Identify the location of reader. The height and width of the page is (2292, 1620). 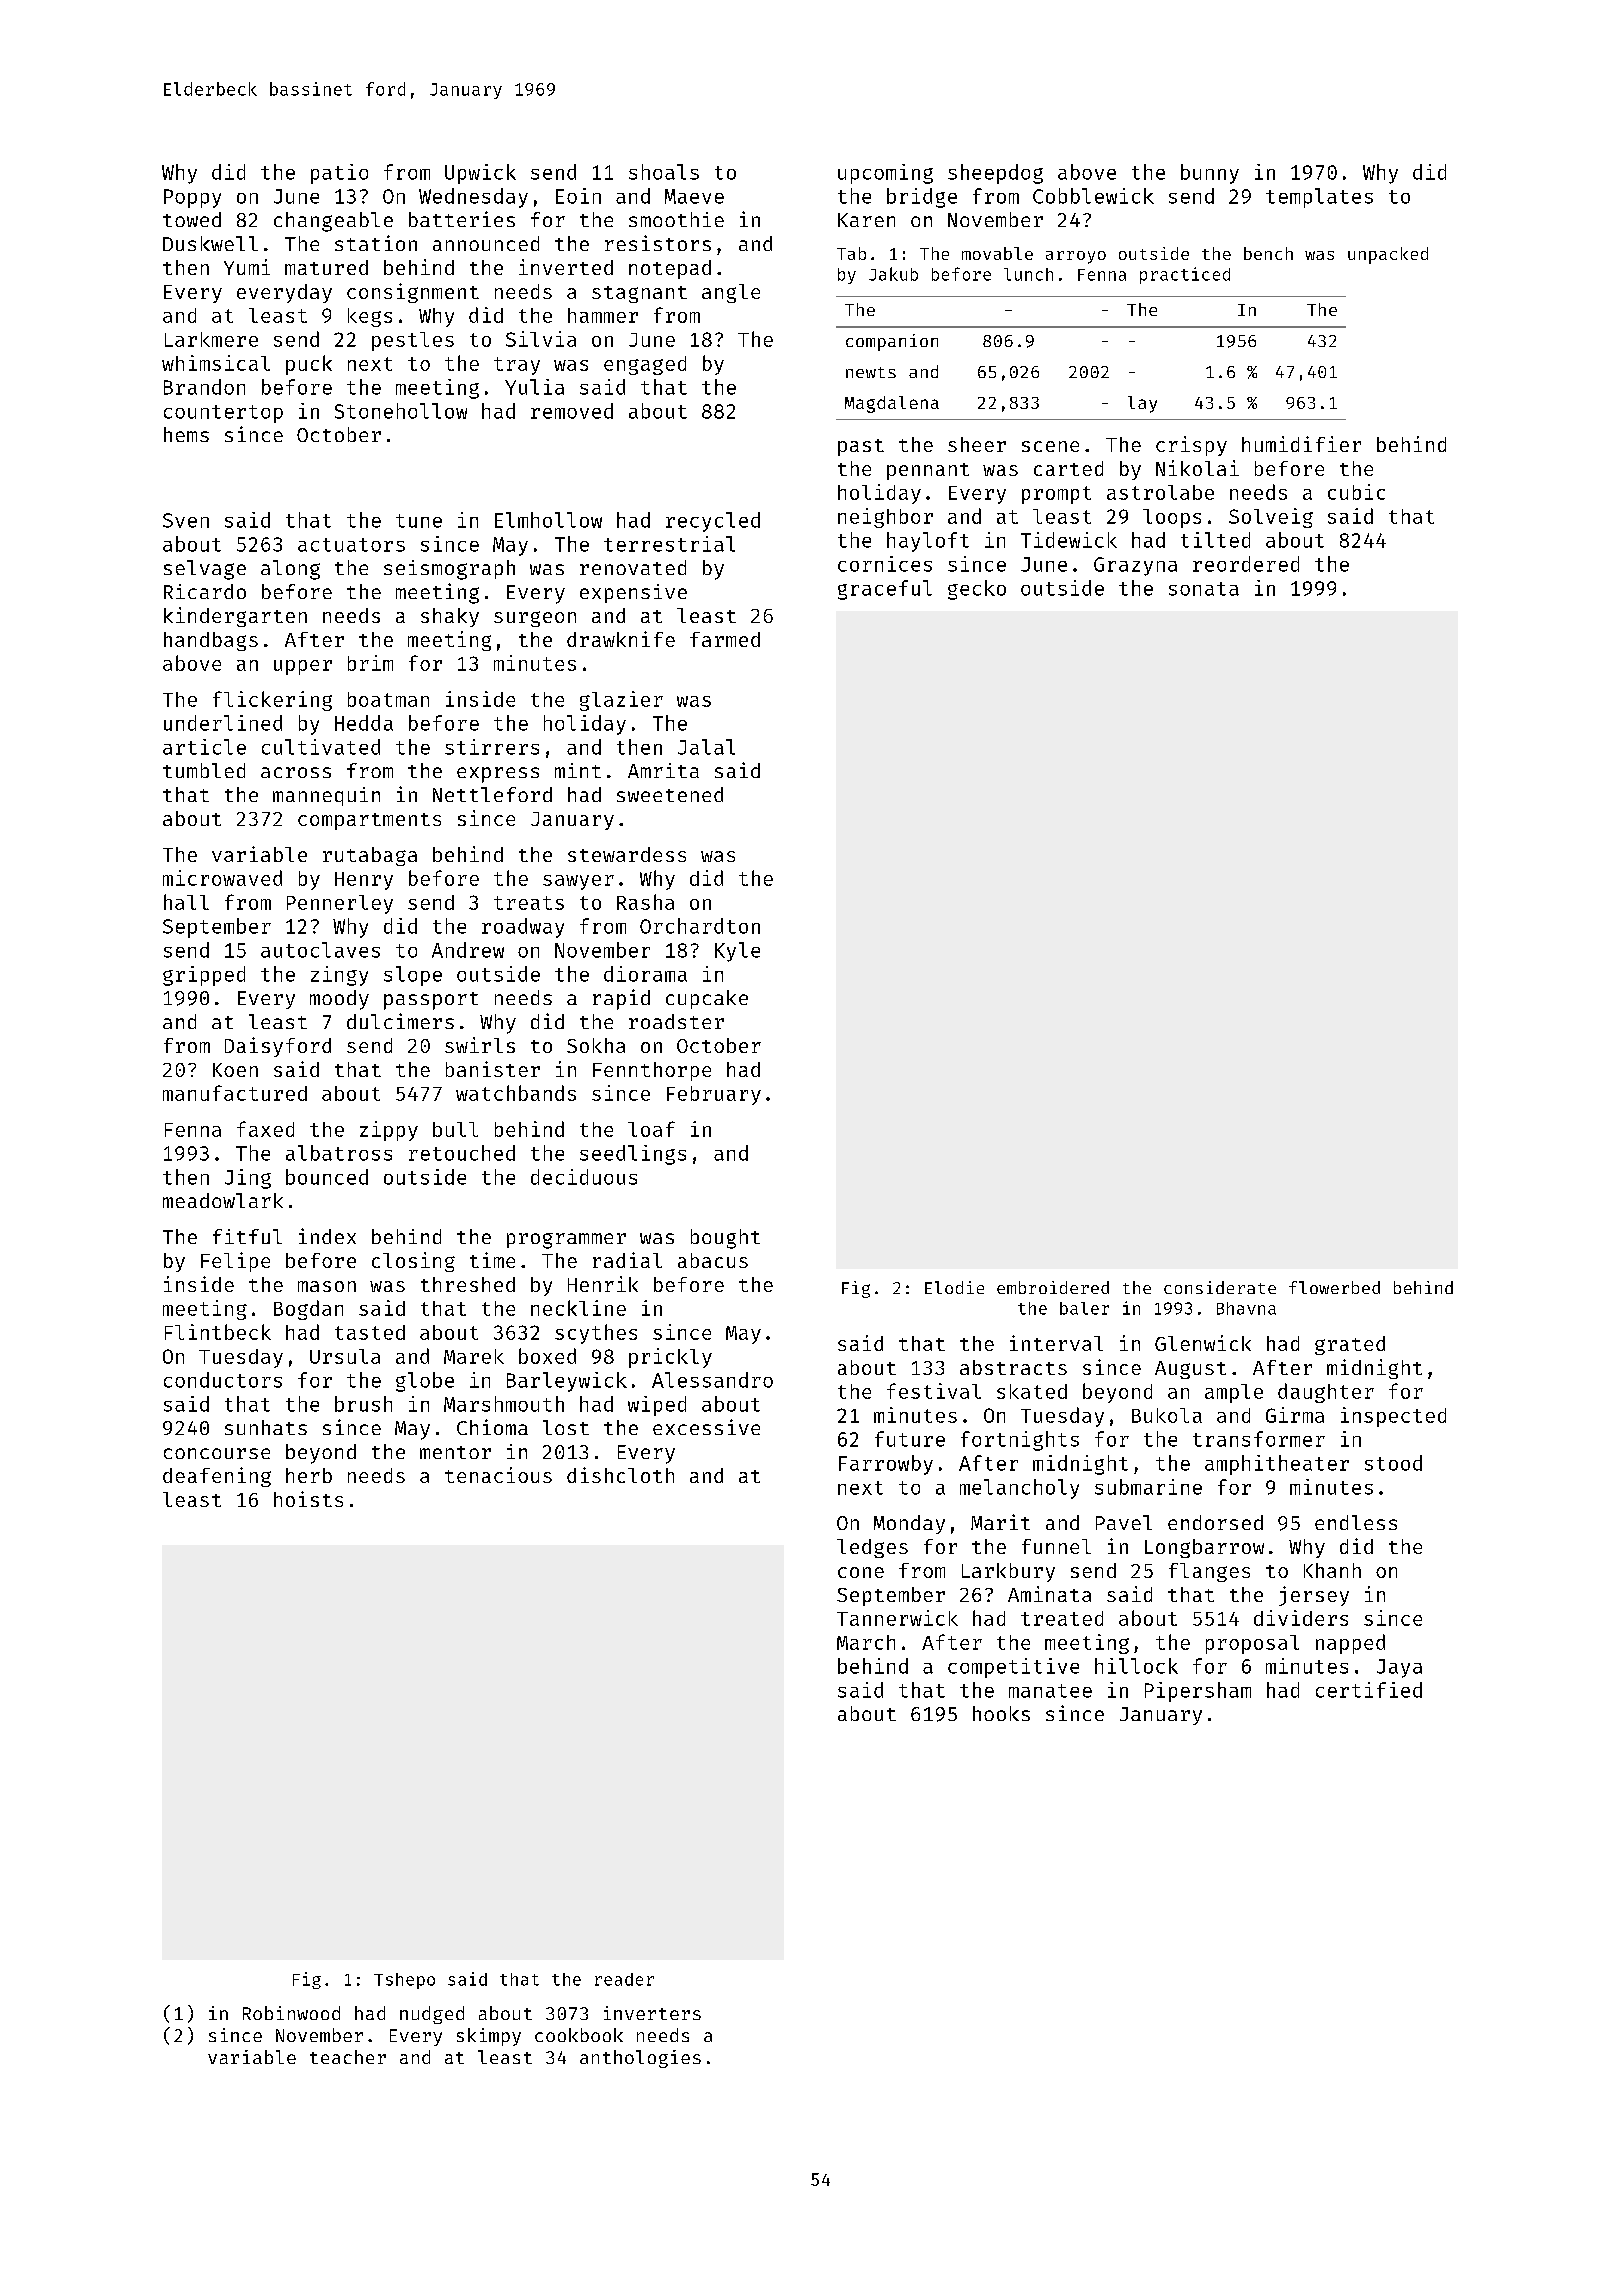
(624, 1979).
